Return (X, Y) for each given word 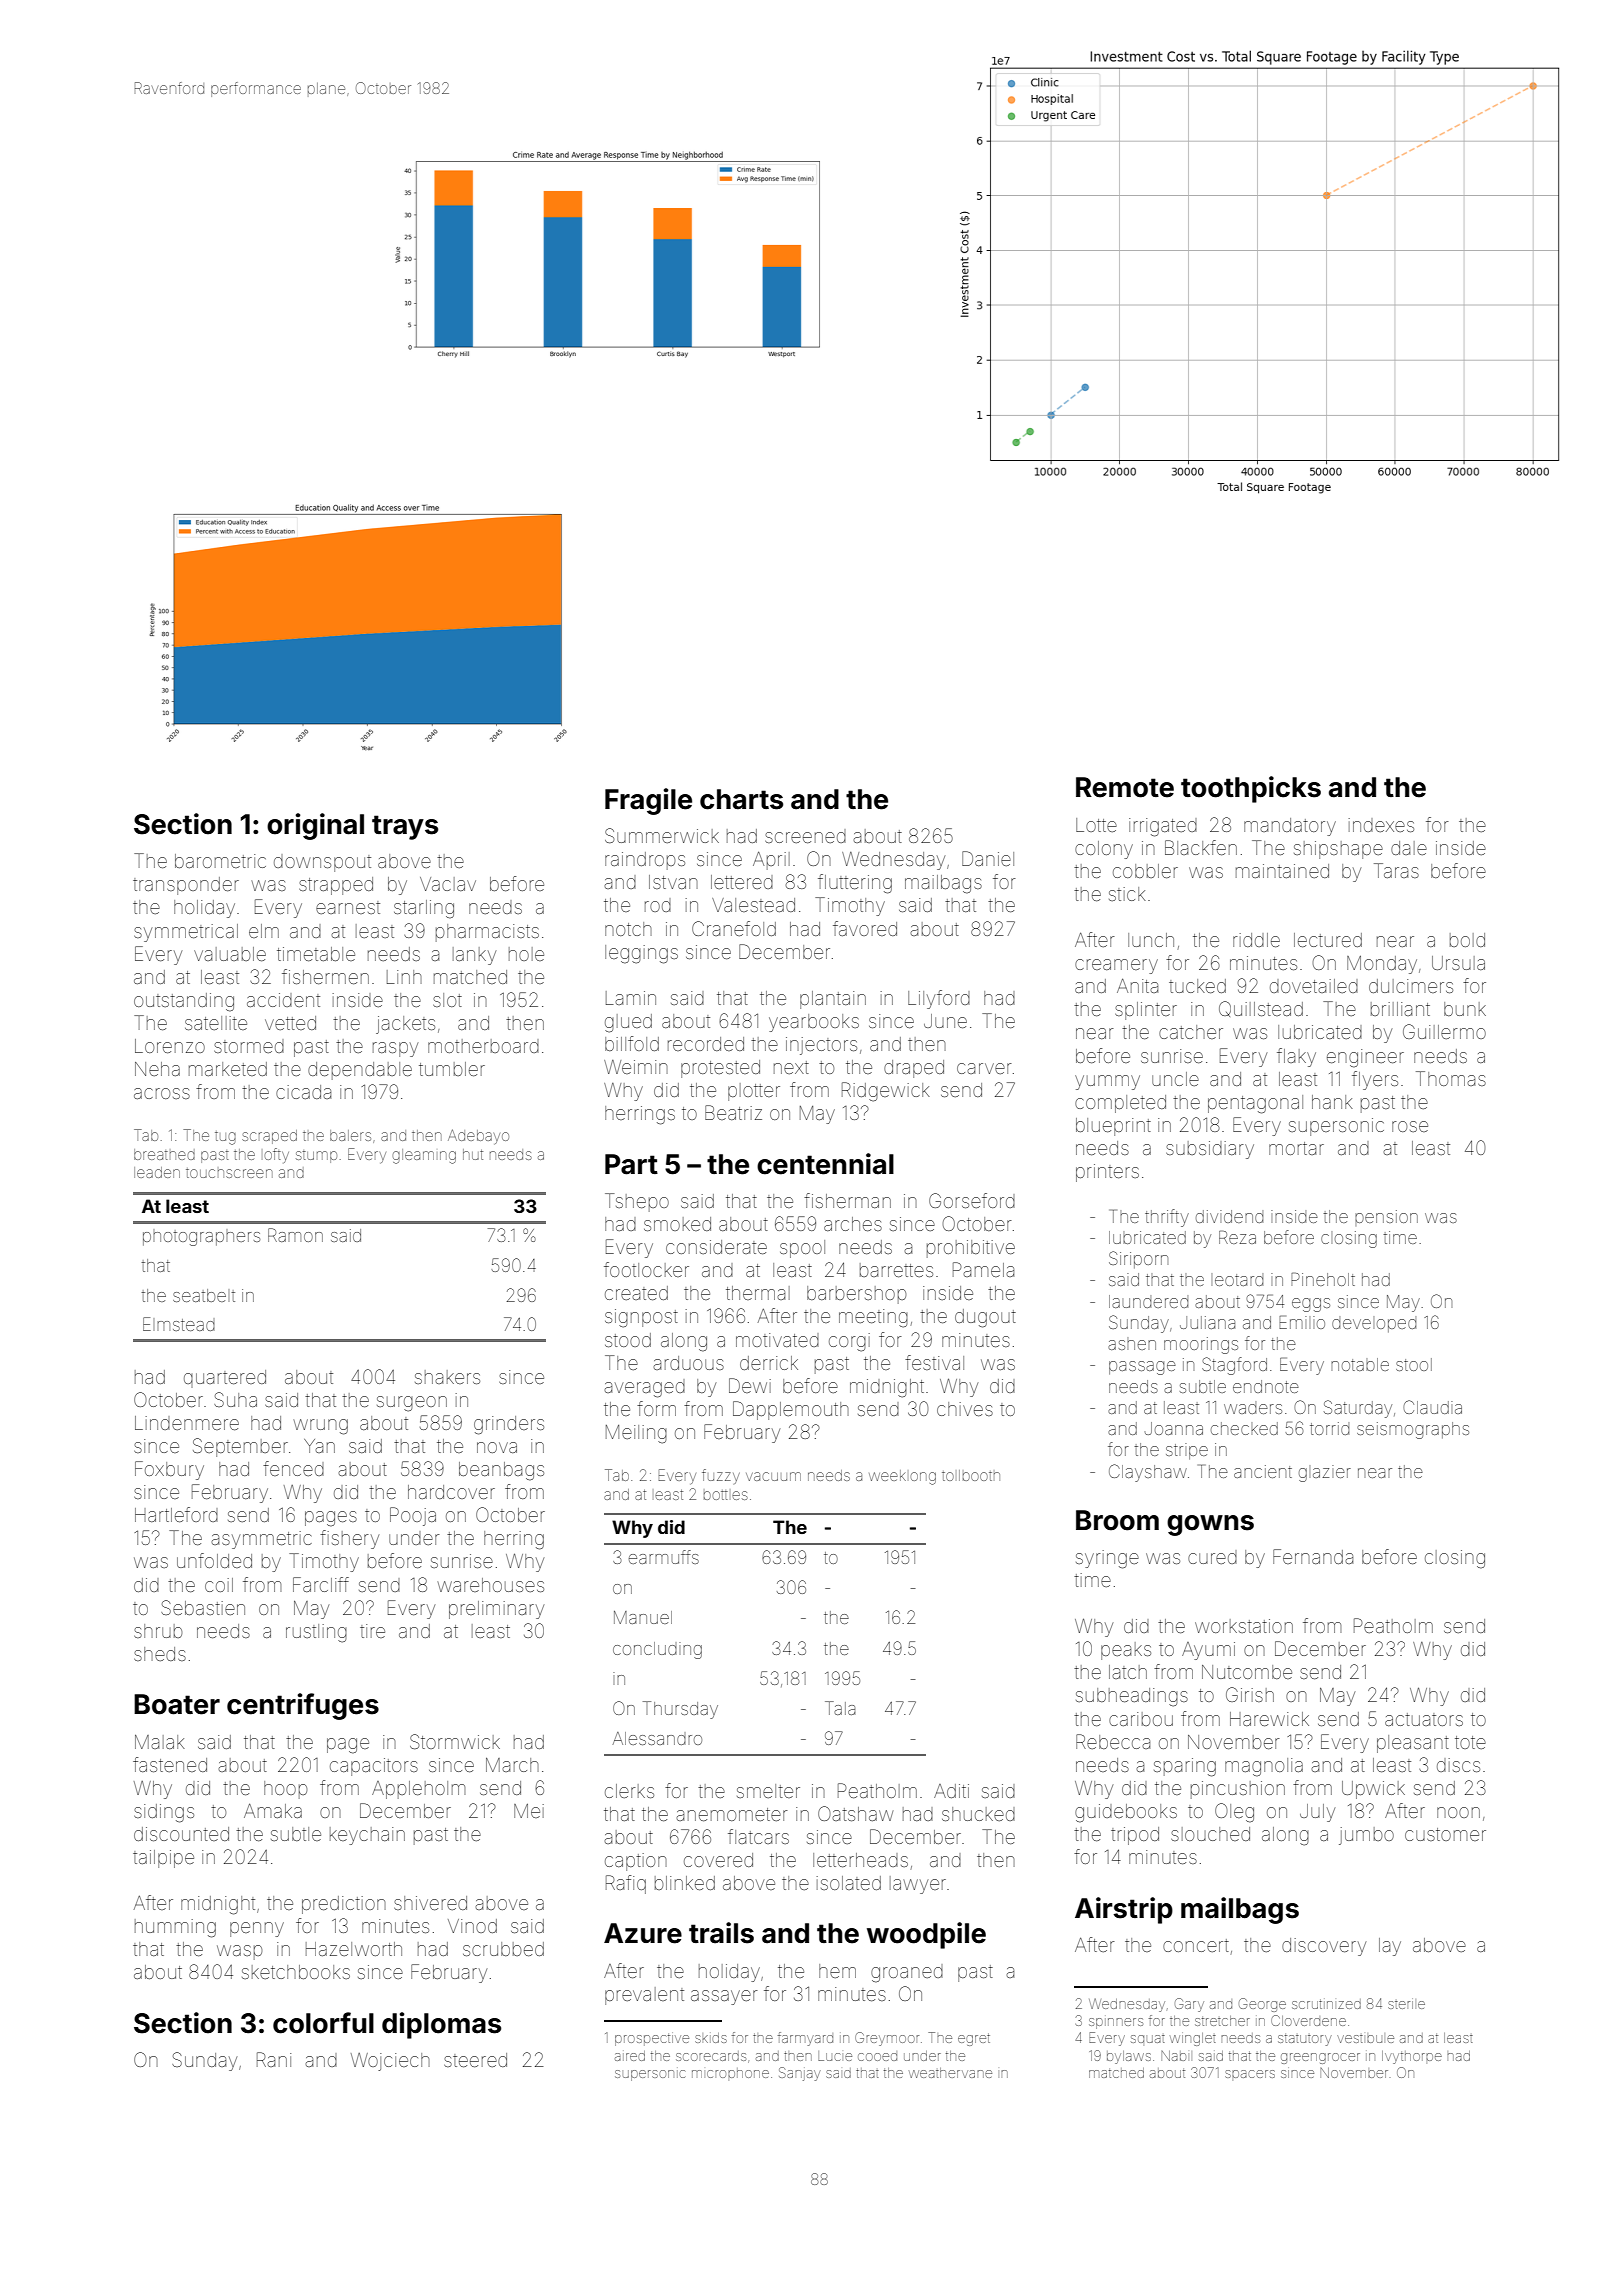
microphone (730, 2073)
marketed (228, 1069)
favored (865, 928)
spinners (1116, 2023)
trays (405, 827)
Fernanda (1313, 1556)
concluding (657, 1650)
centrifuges (303, 1706)
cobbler (1145, 871)
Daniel (988, 858)
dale (1409, 848)
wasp (239, 1952)
